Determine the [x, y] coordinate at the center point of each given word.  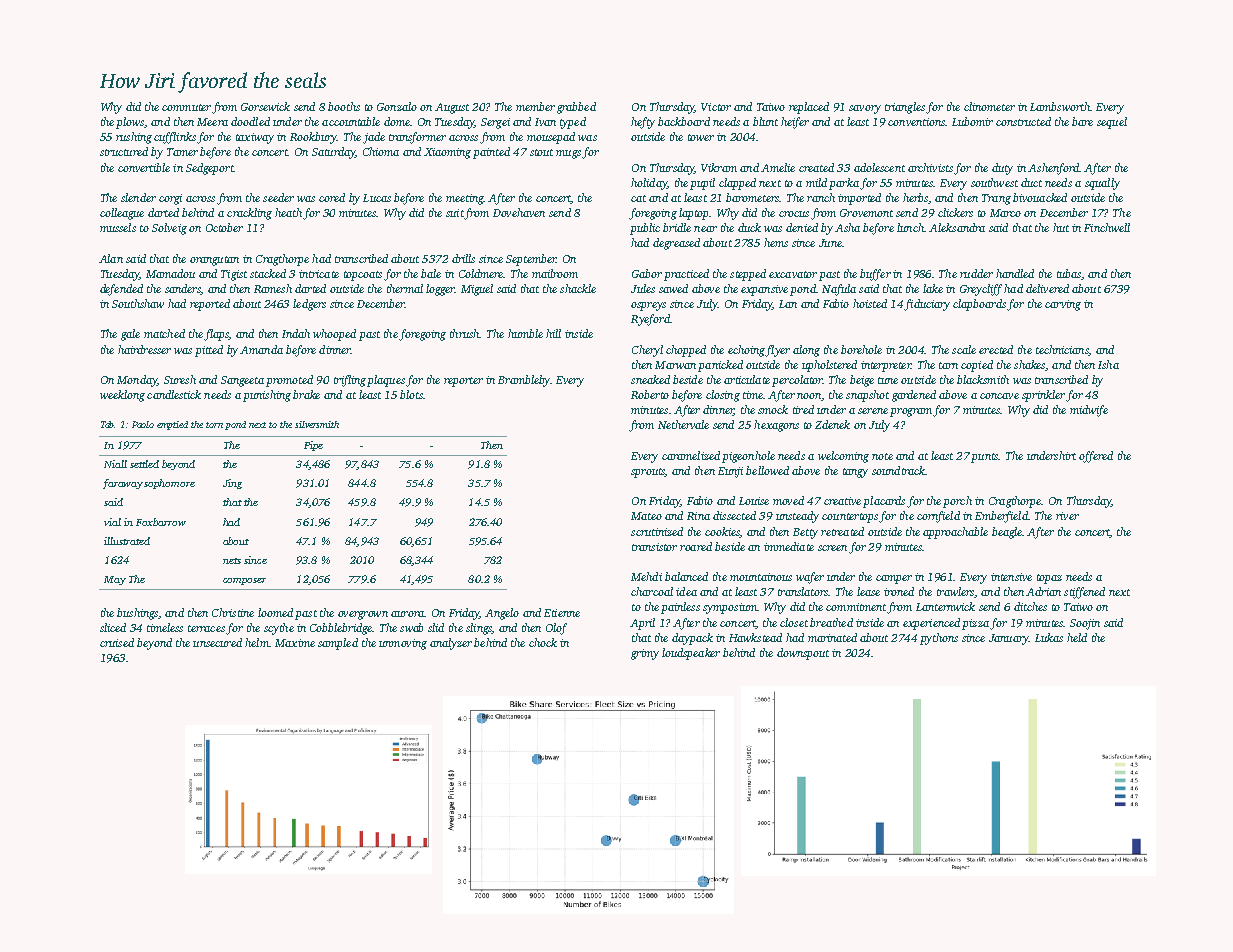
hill [553, 333]
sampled [338, 644]
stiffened [1084, 593]
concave [999, 396]
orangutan [214, 261]
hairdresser [144, 349]
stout [541, 152]
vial [112, 522]
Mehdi [646, 576]
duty [1002, 169]
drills [463, 258]
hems [776, 242]
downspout [803, 654]
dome [397, 121]
